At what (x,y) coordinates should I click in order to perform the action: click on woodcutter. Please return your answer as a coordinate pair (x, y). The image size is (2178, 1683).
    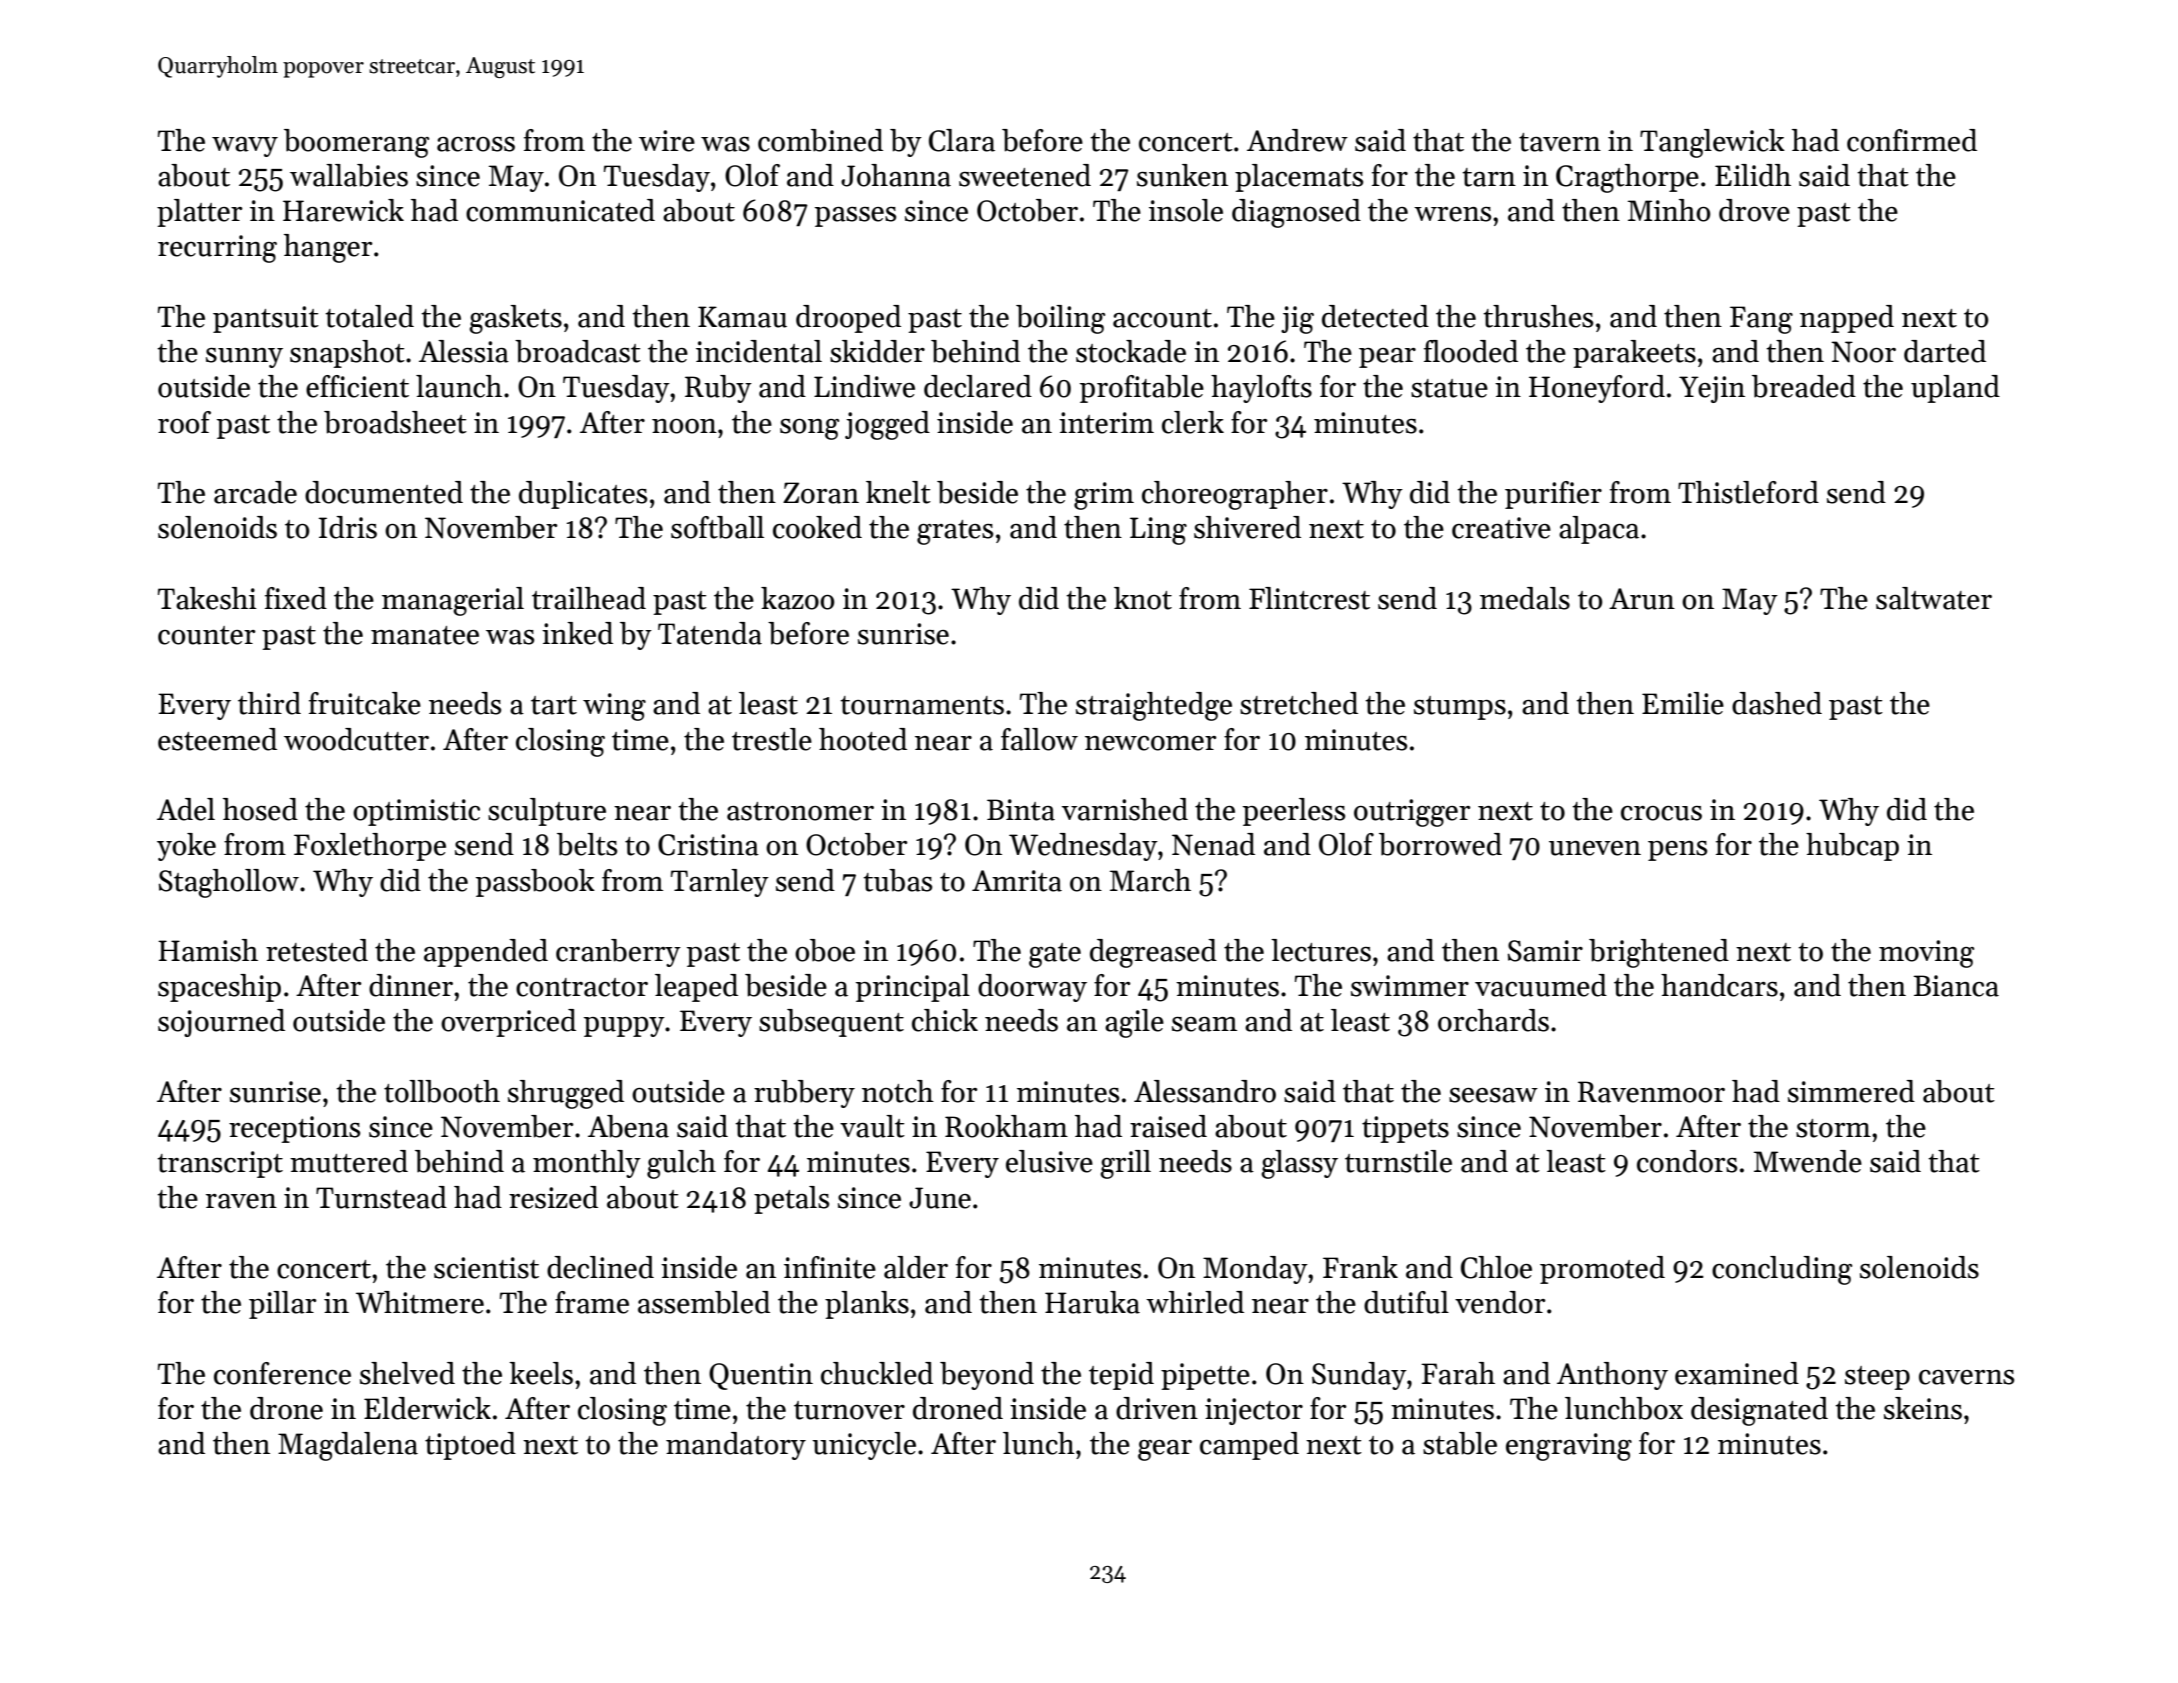
    Looking at the image, I should click on (356, 739).
